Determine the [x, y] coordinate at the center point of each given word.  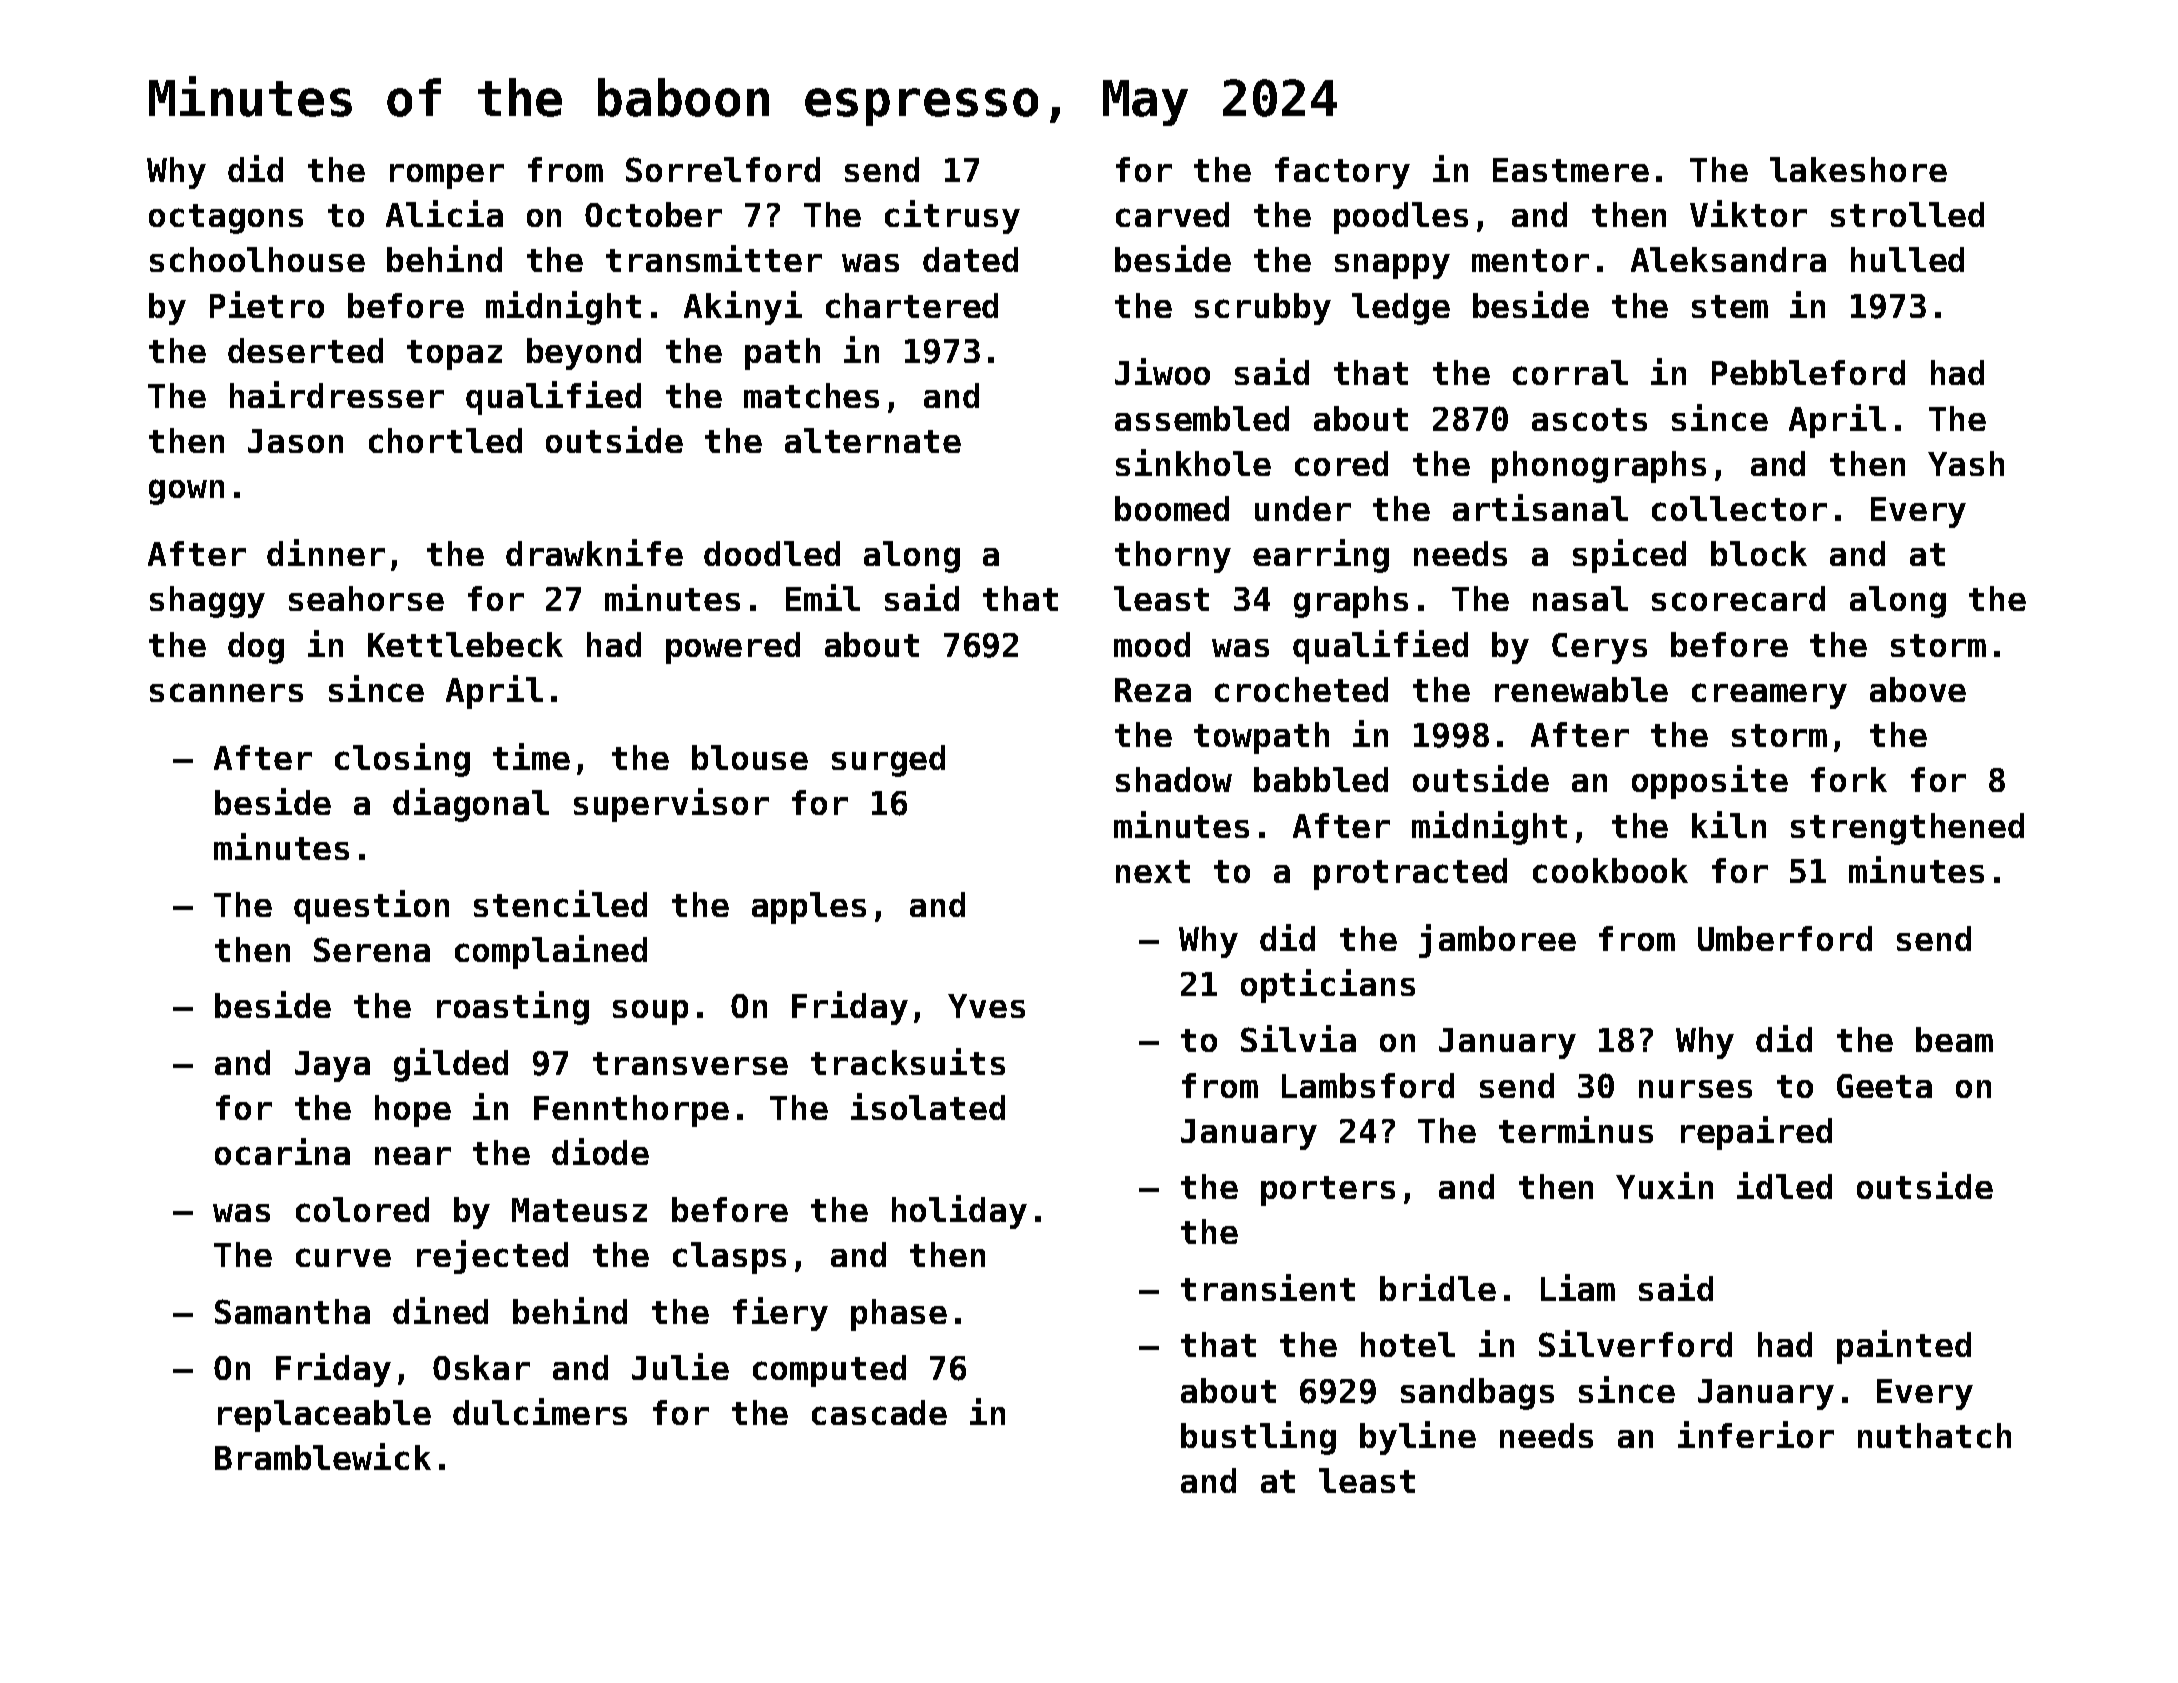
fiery [780, 1314]
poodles [1401, 218]
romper [447, 176]
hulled [1907, 259]
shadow [1174, 779]
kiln [1729, 824]
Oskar [481, 1367]
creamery [1769, 696]
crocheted [1301, 689]
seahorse [366, 598]
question [371, 907]
